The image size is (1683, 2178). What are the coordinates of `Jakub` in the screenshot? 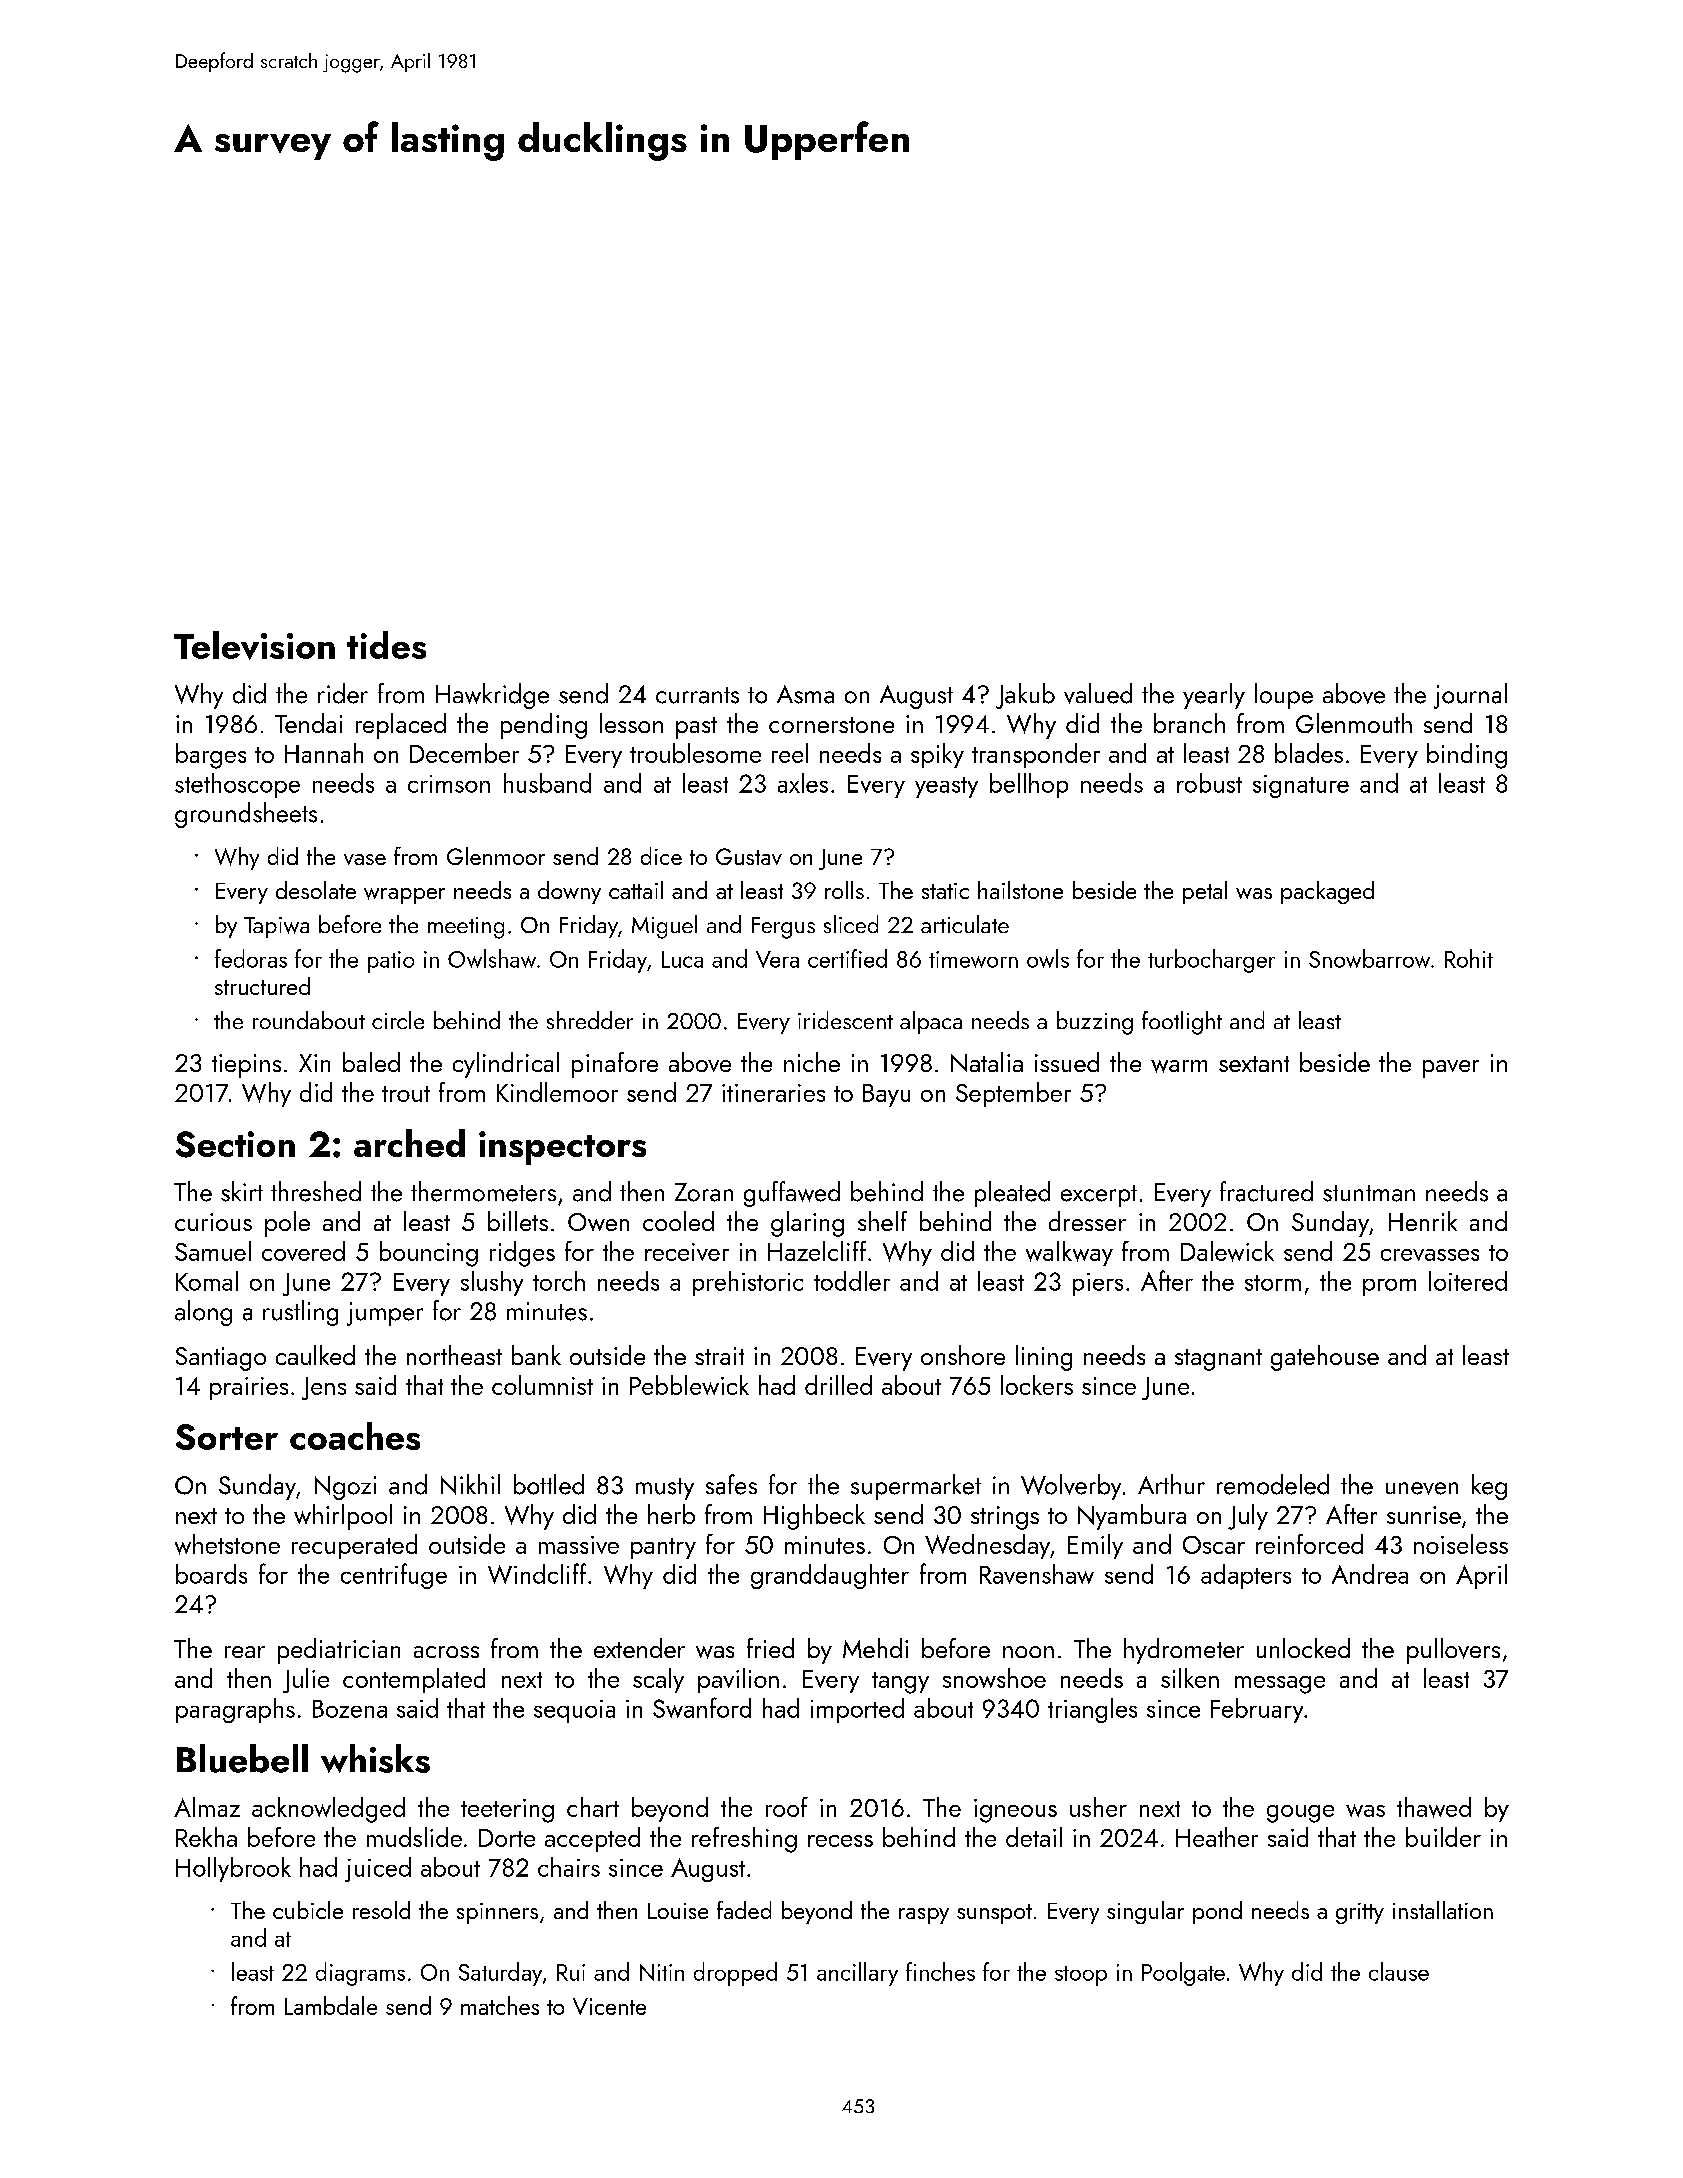 It's located at (1025, 696).
